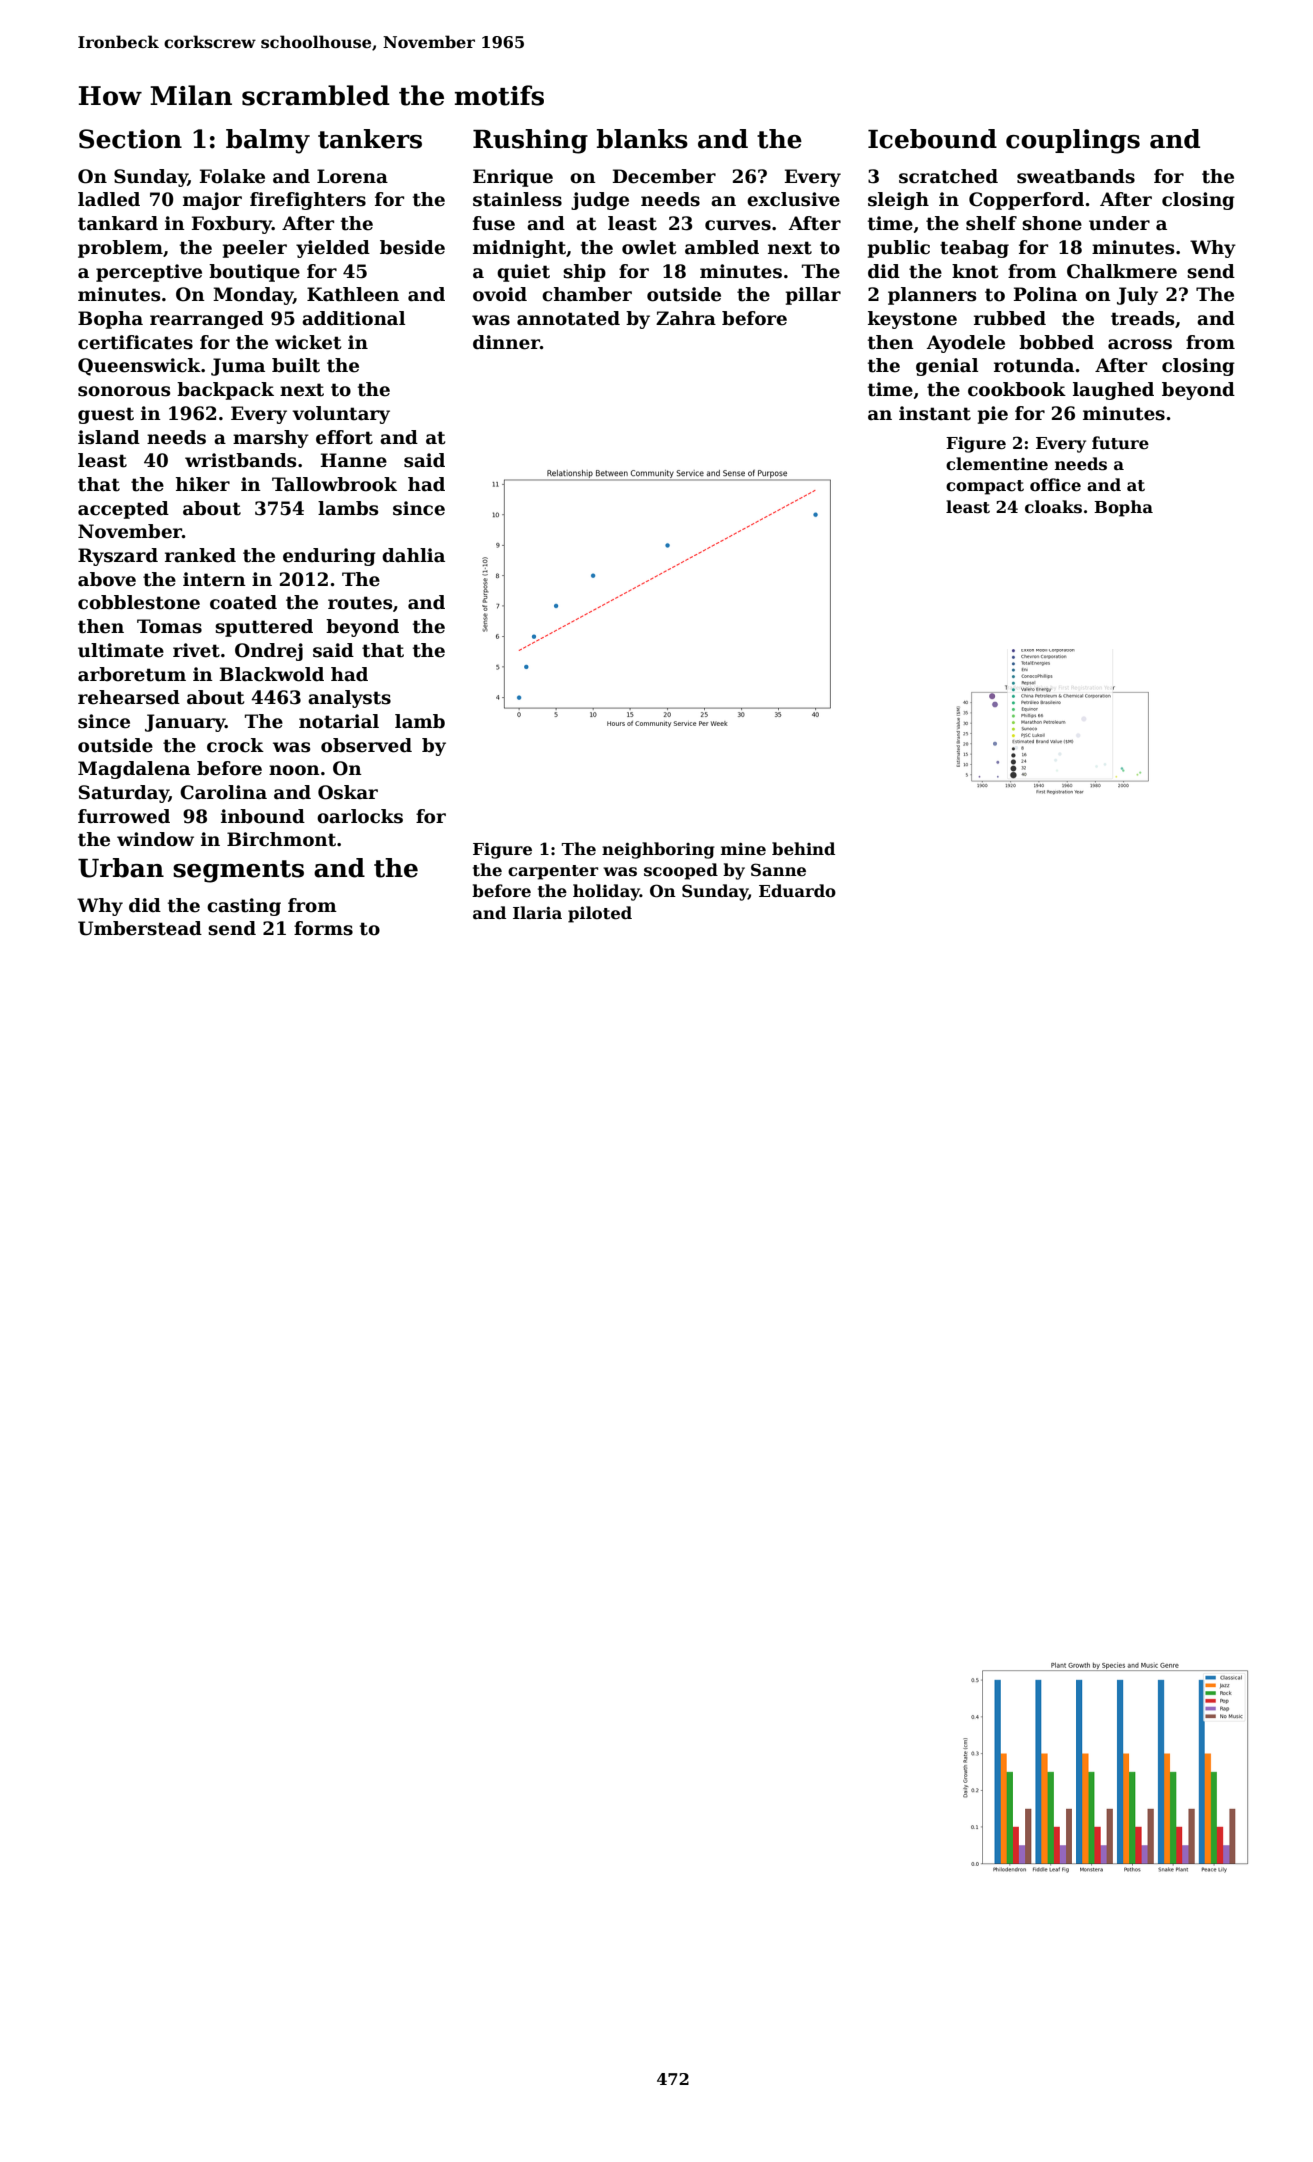 The height and width of the screenshot is (2162, 1313). Describe the element at coordinates (743, 849) in the screenshot. I see `mine` at that location.
